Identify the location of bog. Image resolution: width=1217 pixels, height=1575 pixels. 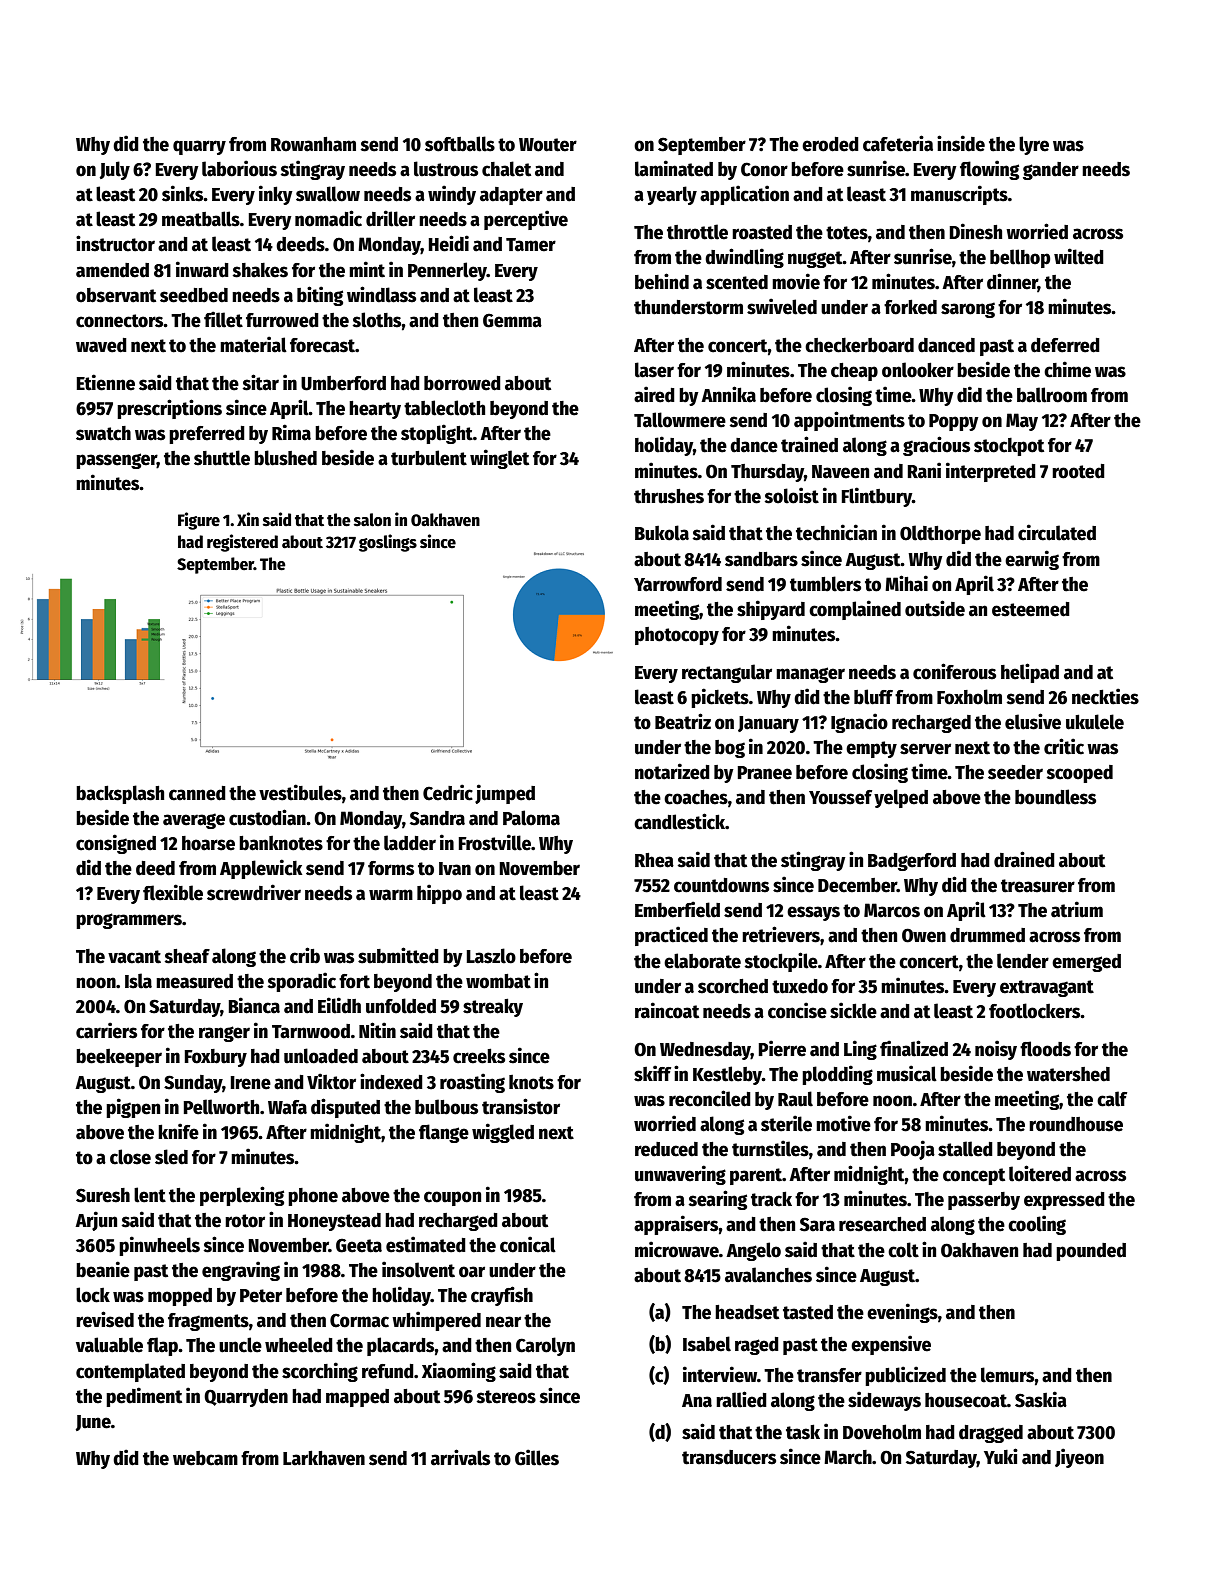
(730, 749).
